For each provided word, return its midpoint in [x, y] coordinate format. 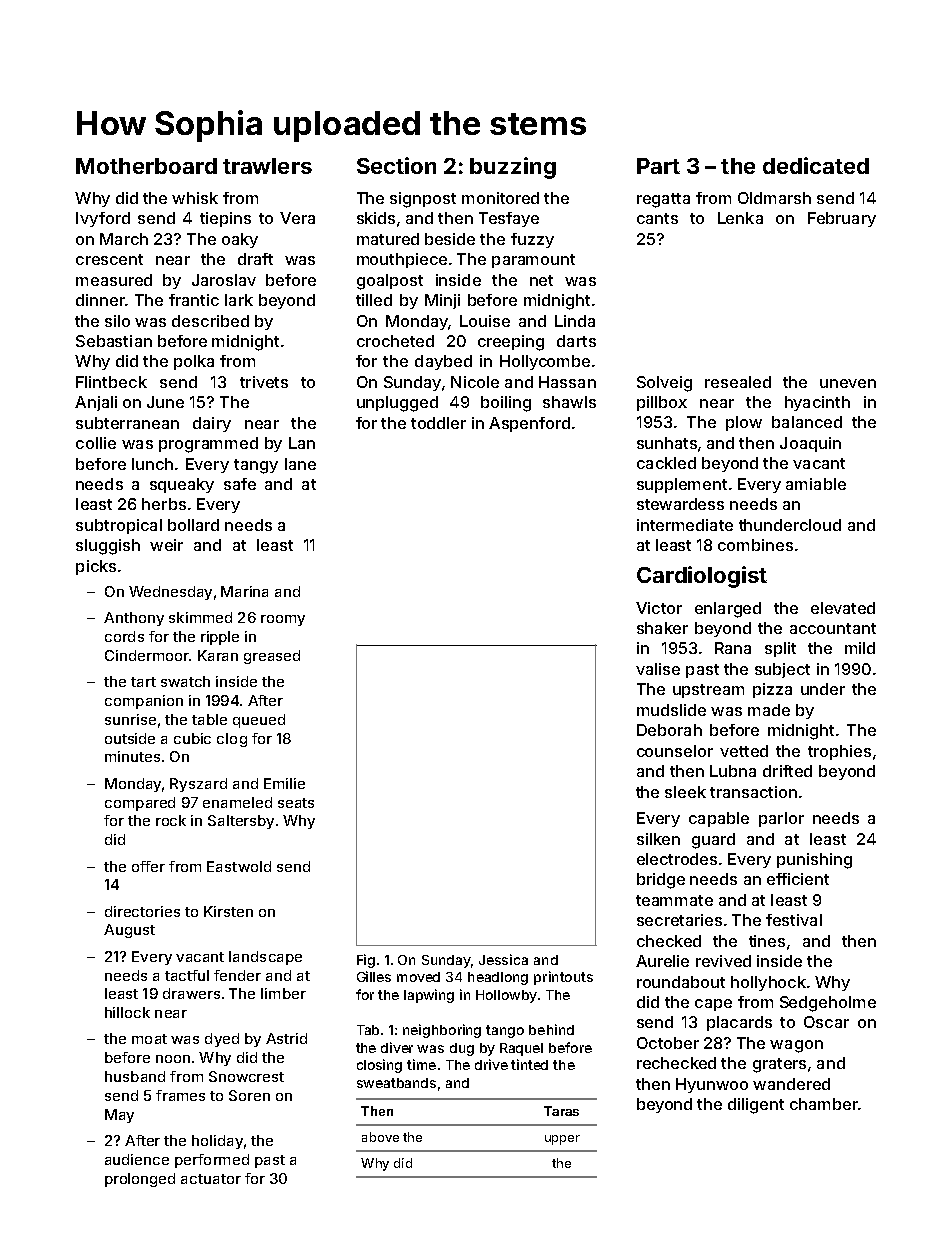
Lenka [740, 218]
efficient [798, 879]
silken [658, 839]
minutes [132, 756]
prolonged [140, 1180]
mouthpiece [402, 260]
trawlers [267, 166]
